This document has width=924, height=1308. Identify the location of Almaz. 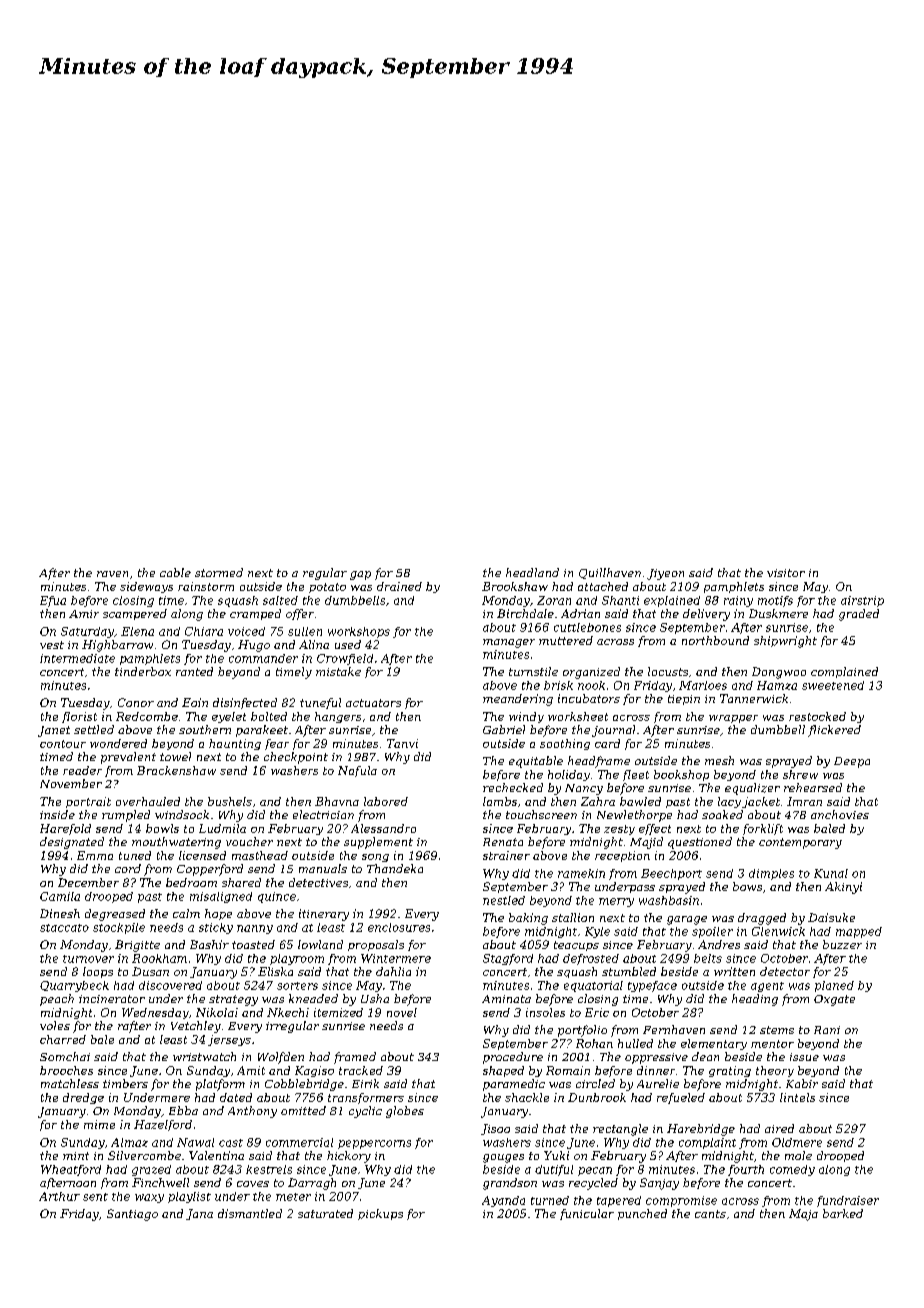
(129, 1142).
